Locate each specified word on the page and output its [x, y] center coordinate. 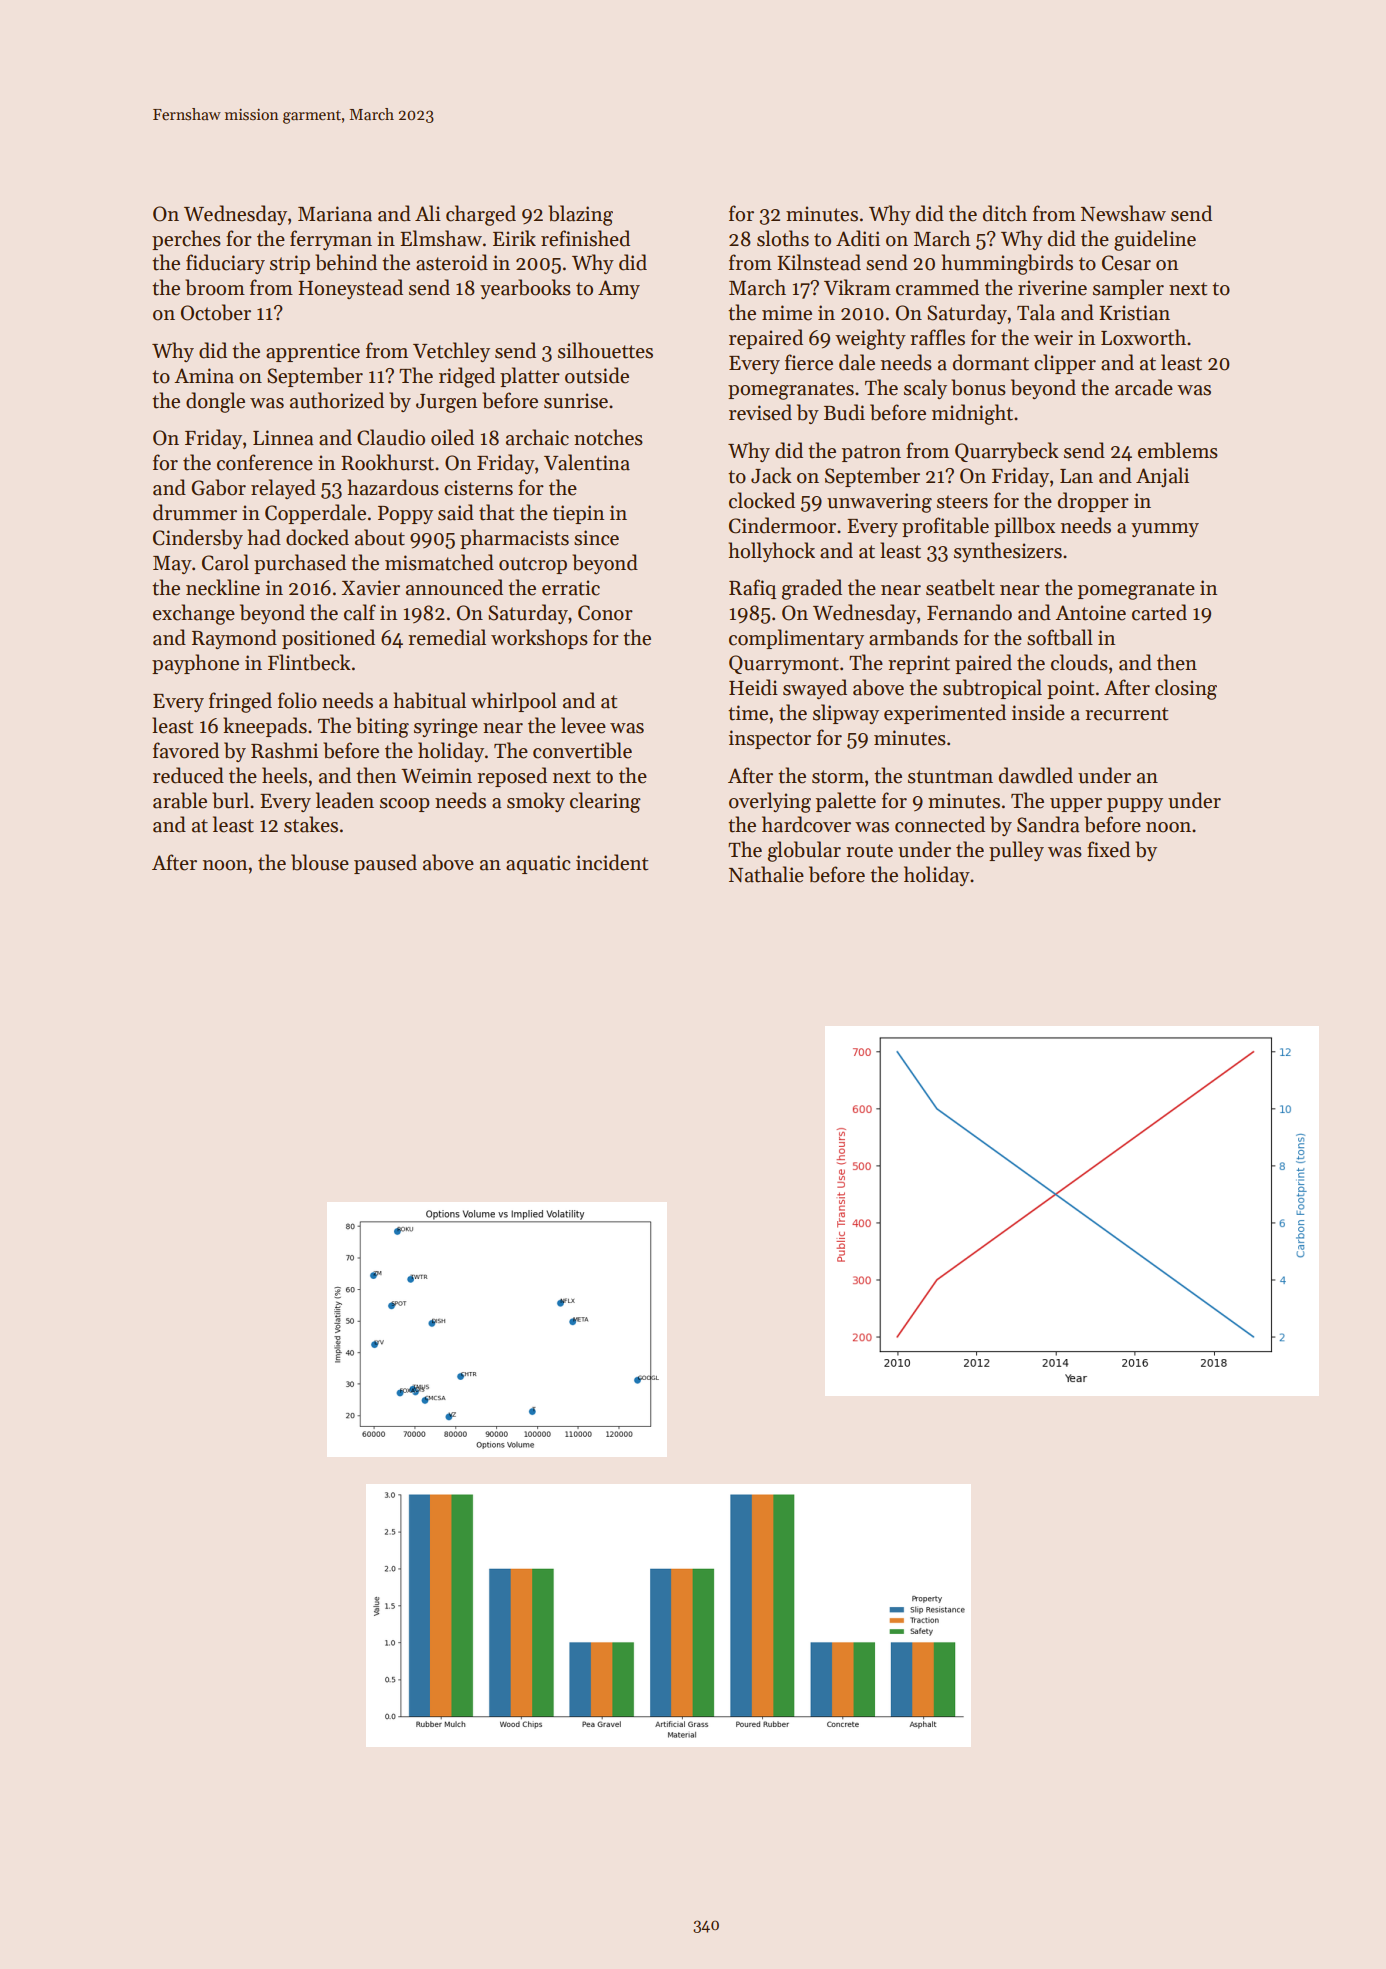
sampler [1128, 289]
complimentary [796, 639]
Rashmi [284, 750]
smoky [536, 802]
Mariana [335, 214]
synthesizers [1008, 552]
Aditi [858, 238]
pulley [1016, 851]
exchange [194, 614]
